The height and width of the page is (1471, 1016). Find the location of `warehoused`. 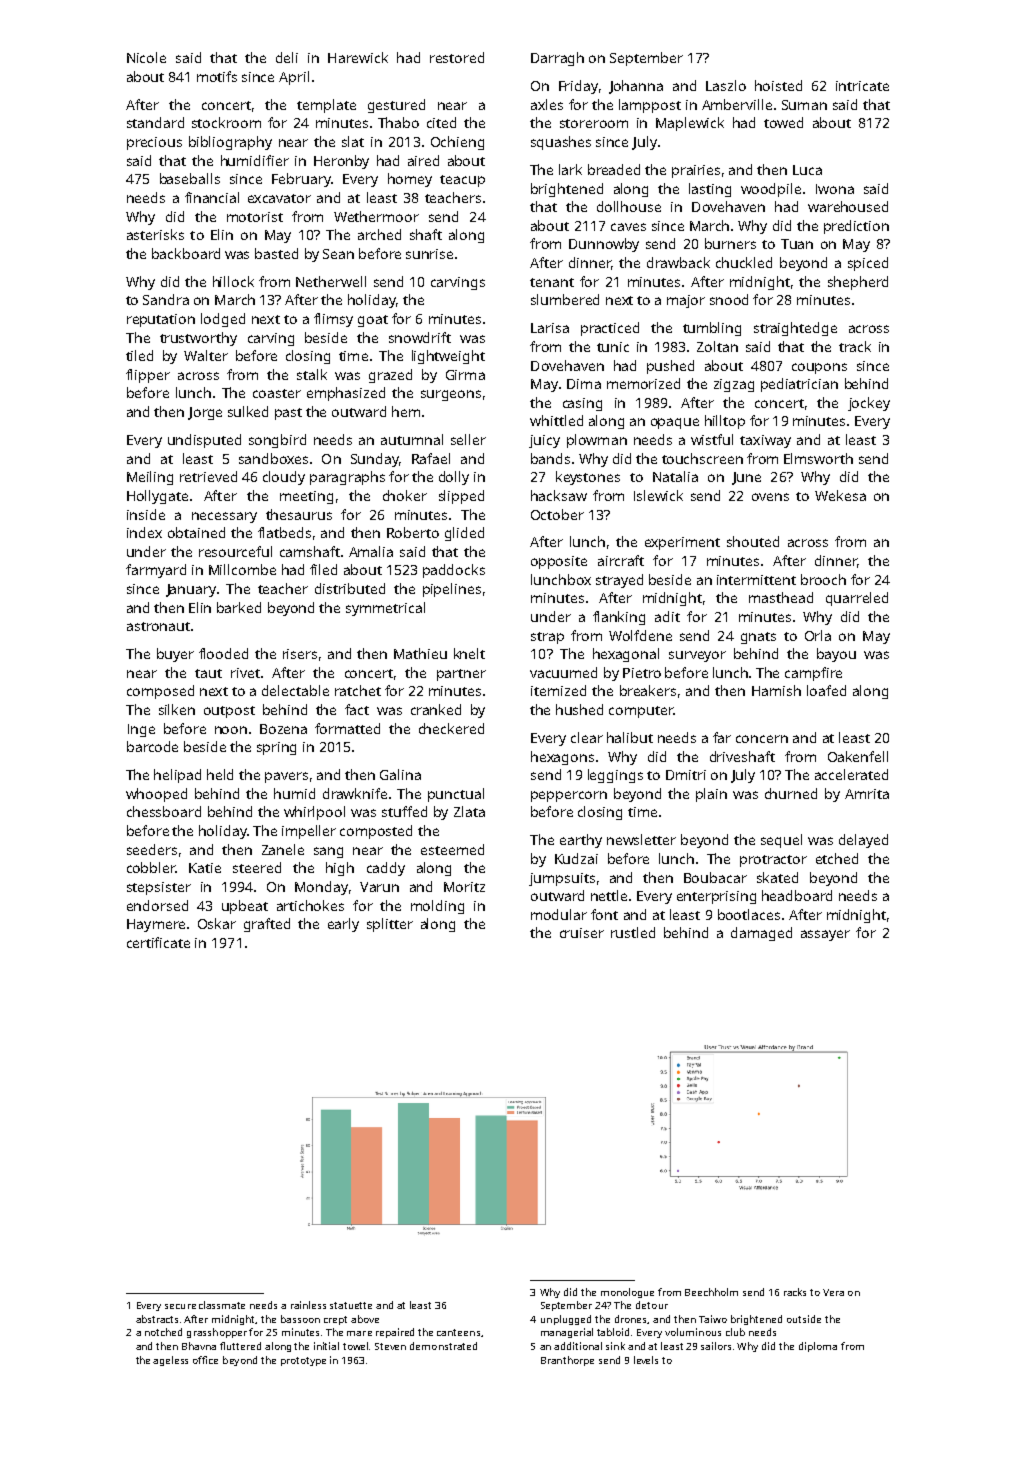

warehoused is located at coordinates (848, 206).
